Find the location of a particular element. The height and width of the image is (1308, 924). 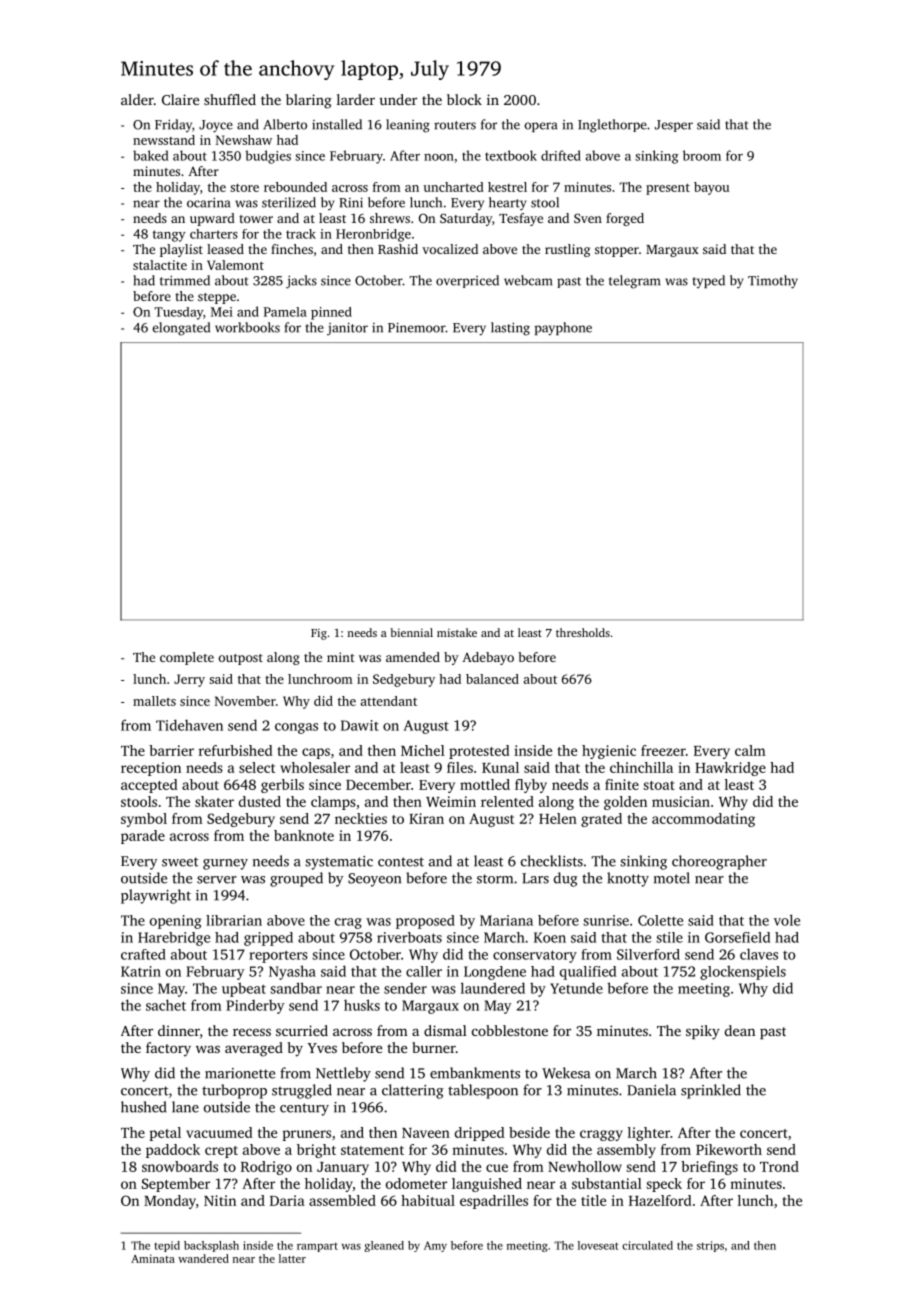

Aminata is located at coordinates (153, 1258).
